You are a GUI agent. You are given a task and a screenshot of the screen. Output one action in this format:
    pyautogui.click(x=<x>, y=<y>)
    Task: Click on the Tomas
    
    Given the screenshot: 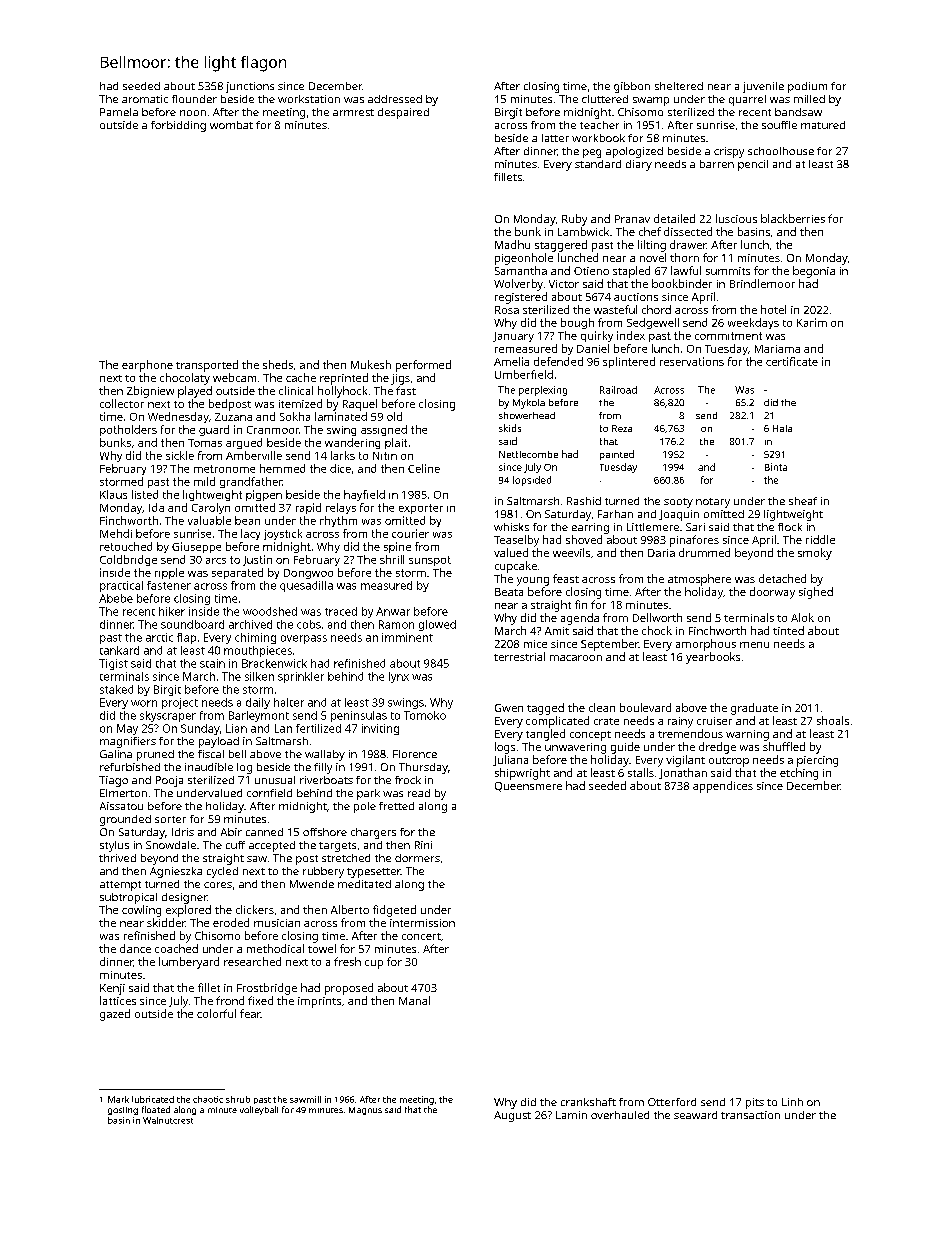 What is the action you would take?
    pyautogui.click(x=205, y=443)
